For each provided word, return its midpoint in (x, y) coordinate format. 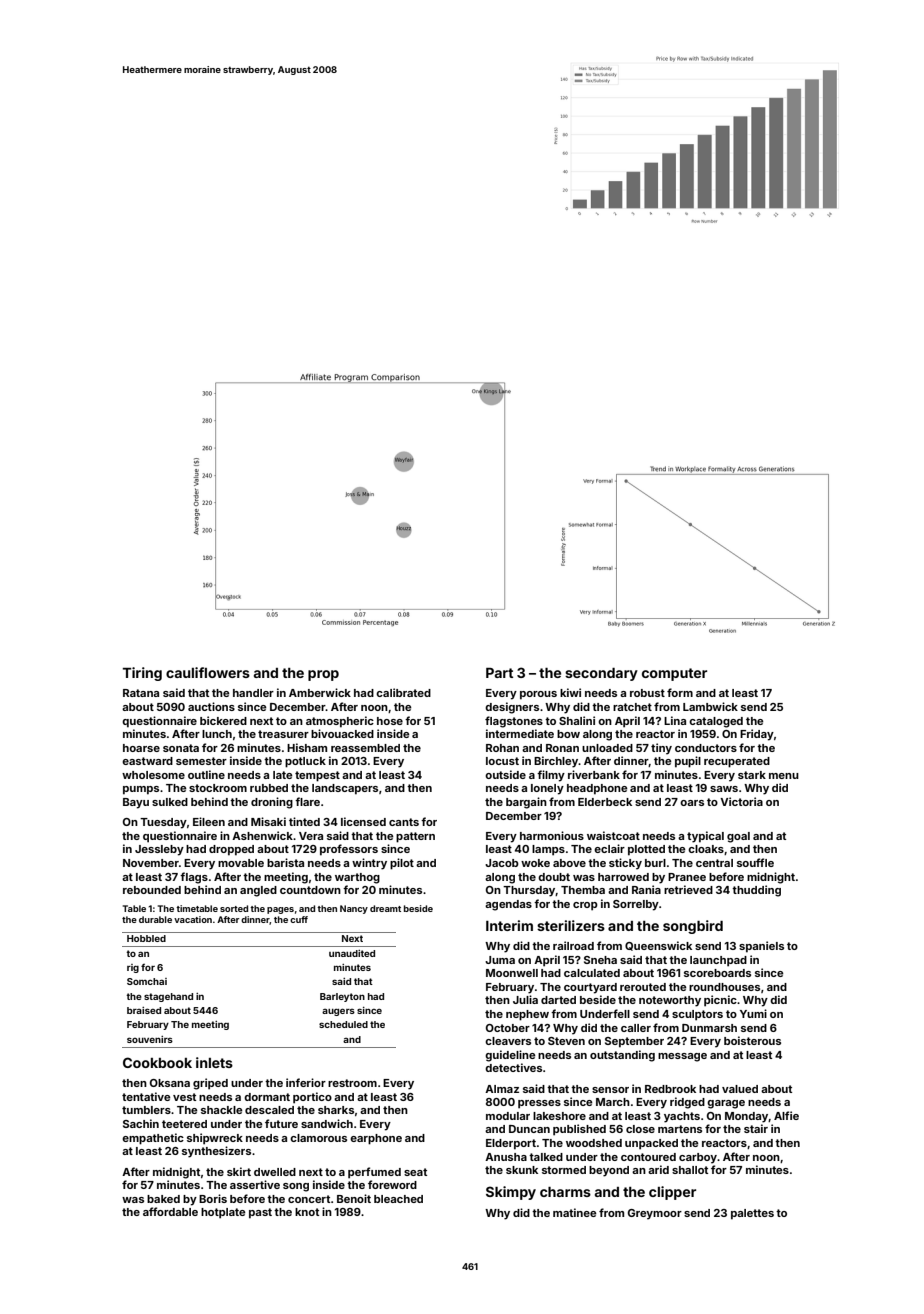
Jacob (502, 863)
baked (163, 1199)
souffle (755, 862)
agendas (508, 905)
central (714, 863)
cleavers (508, 1041)
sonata (181, 748)
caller (636, 1028)
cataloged (716, 722)
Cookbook (157, 1062)
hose (390, 721)
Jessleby (159, 850)
